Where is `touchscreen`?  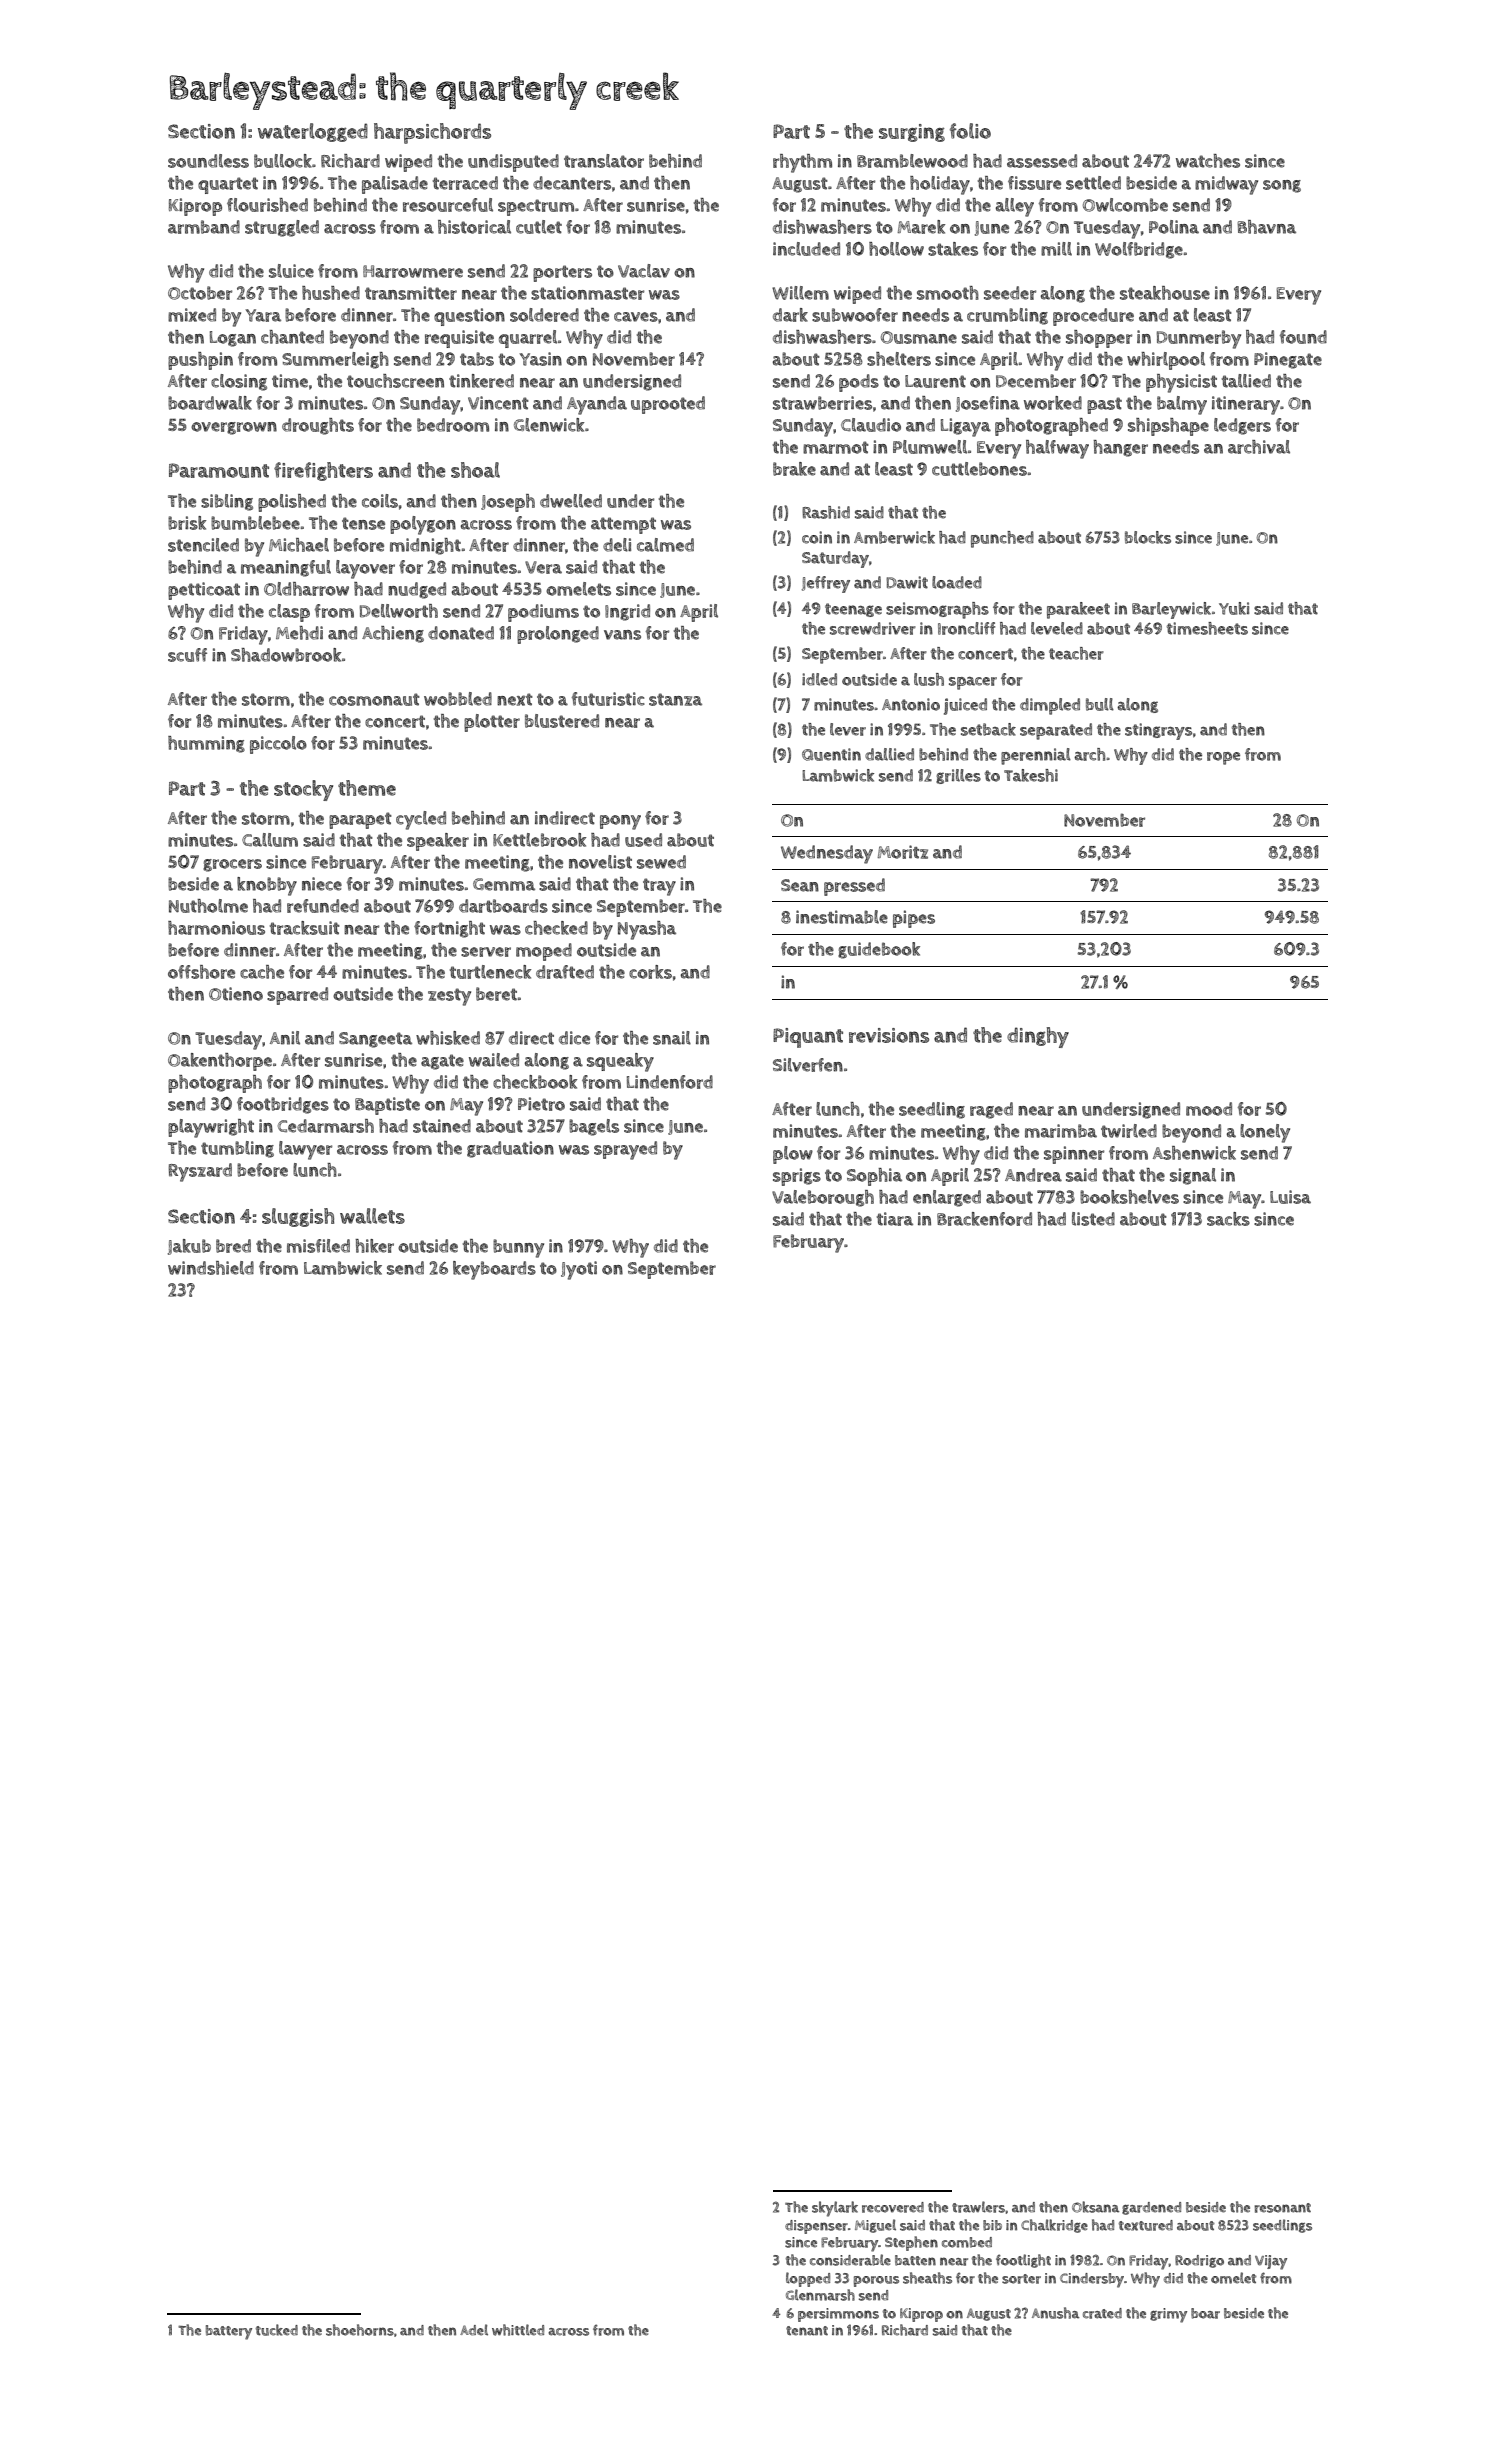 touchscreen is located at coordinates (395, 381).
